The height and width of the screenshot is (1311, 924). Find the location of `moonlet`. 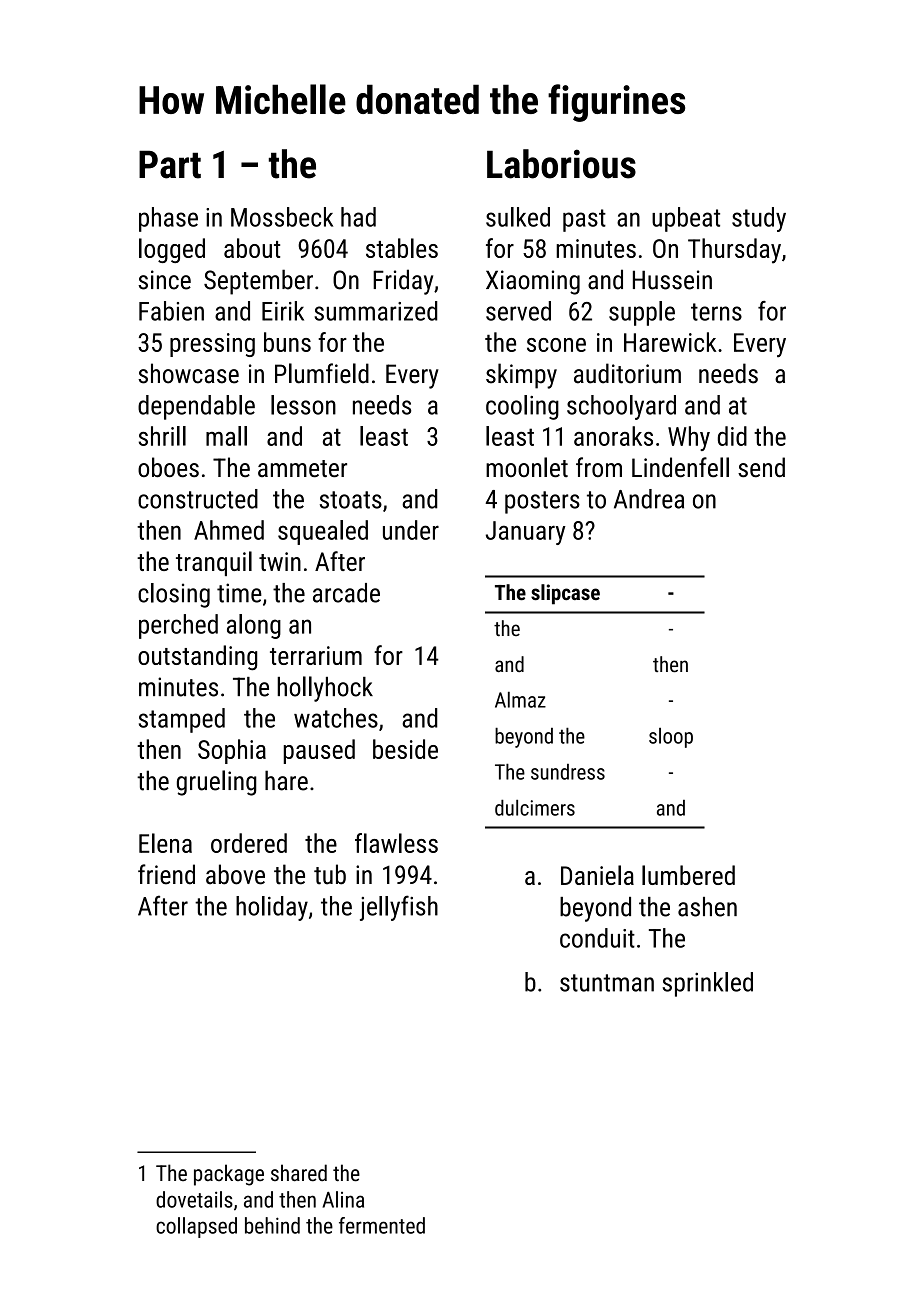

moonlet is located at coordinates (527, 467).
